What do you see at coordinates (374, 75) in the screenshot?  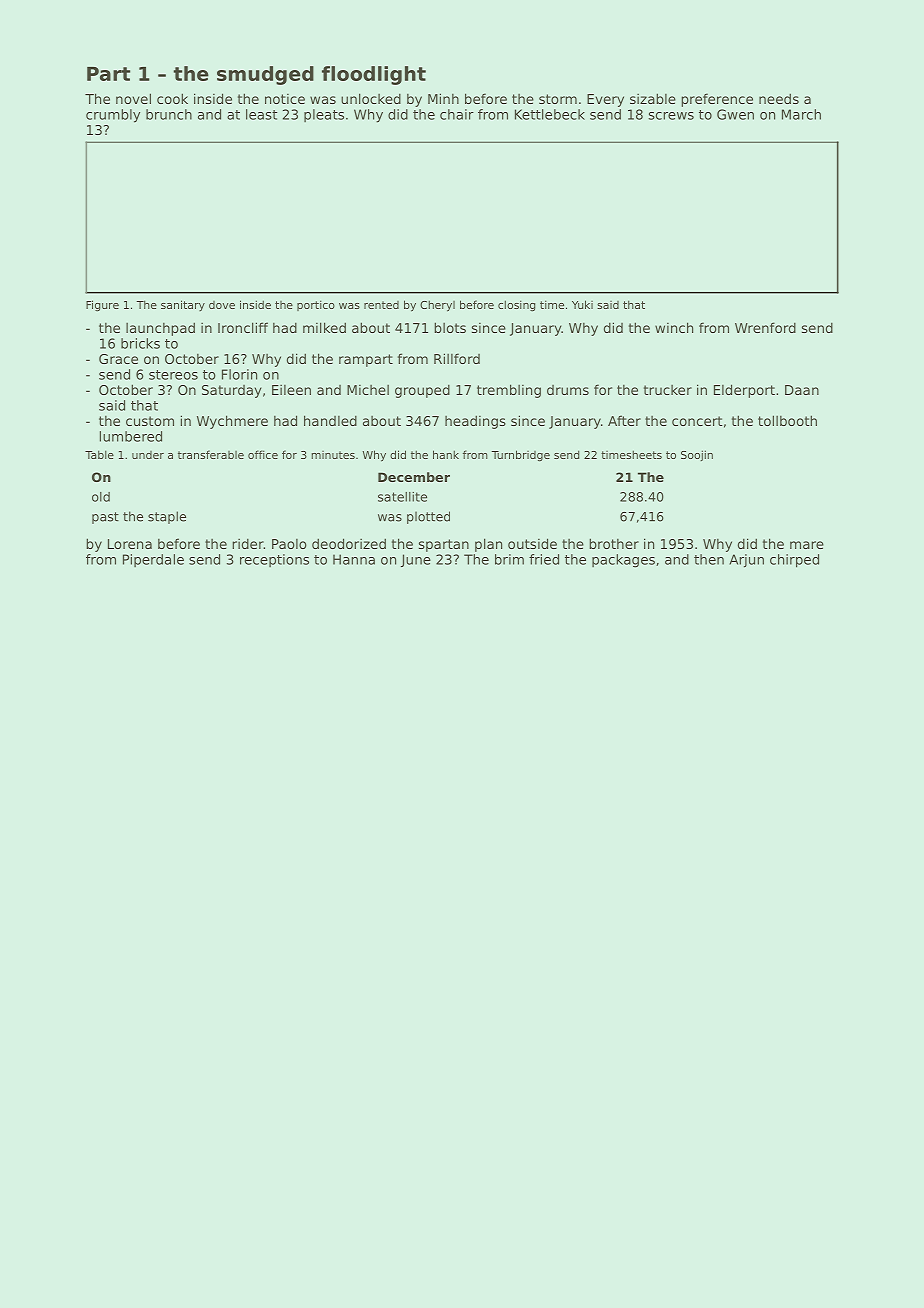 I see `floodlight` at bounding box center [374, 75].
